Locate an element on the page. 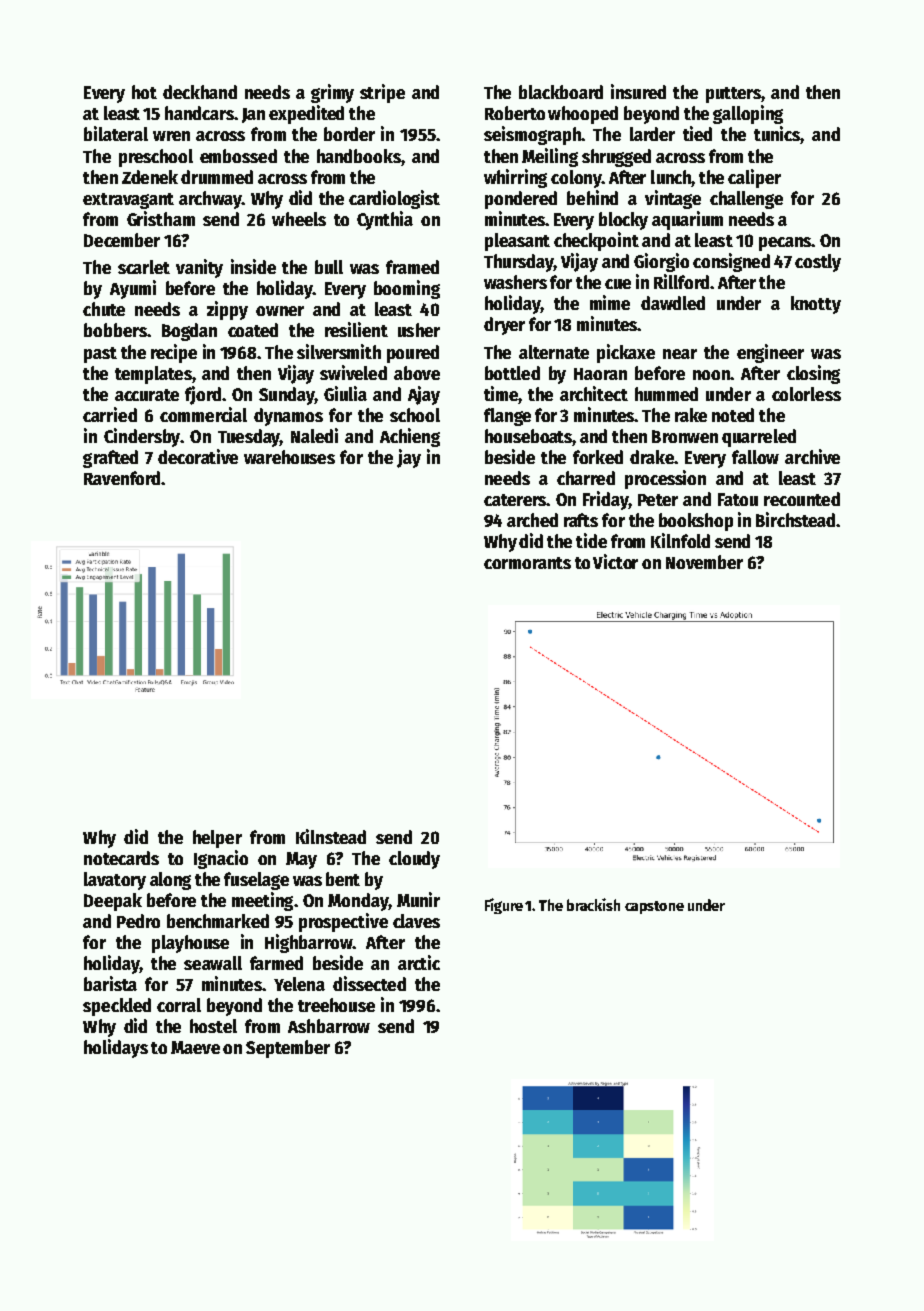 This image has width=924, height=1311. Ravenford is located at coordinates (122, 478).
